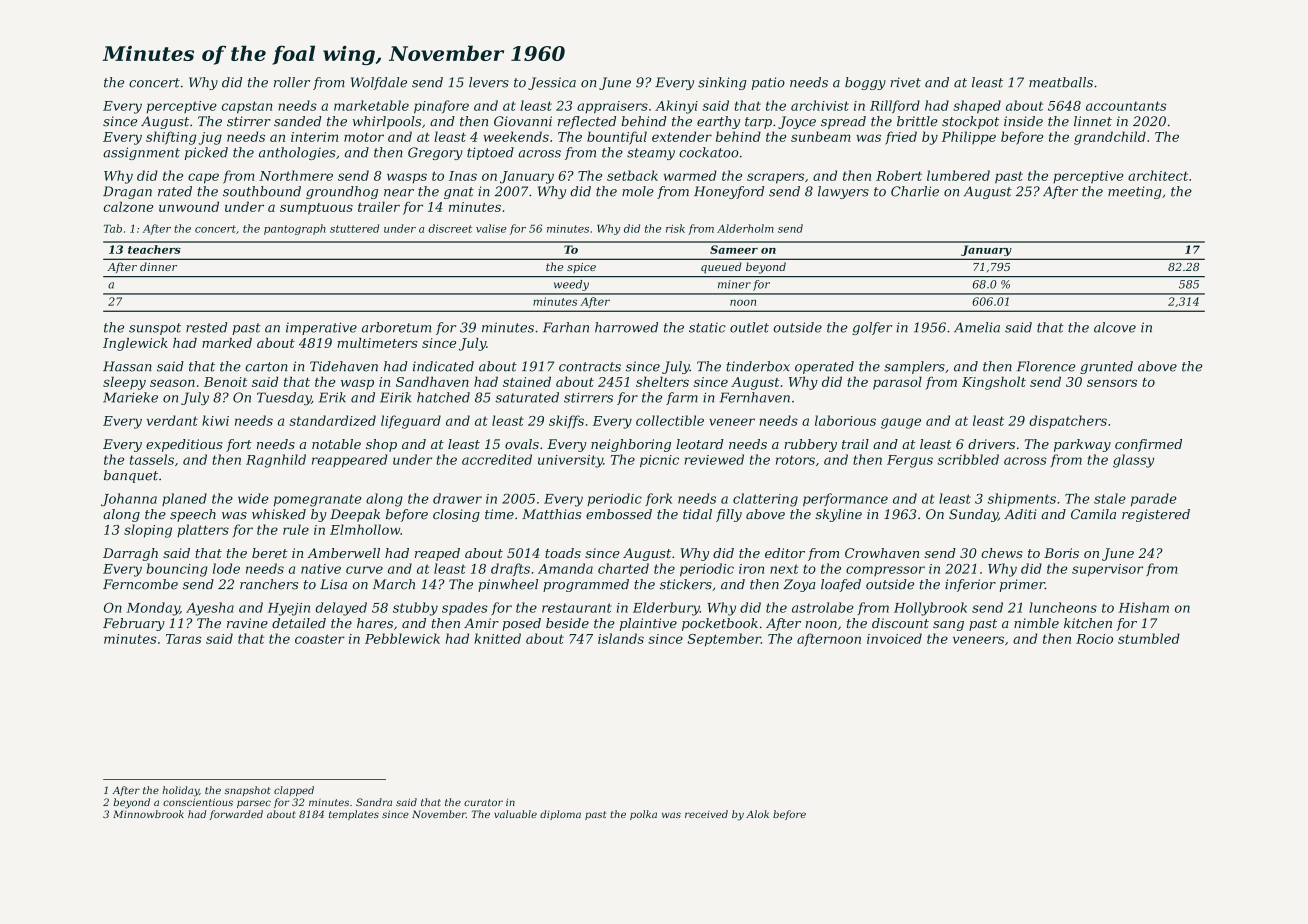 The height and width of the screenshot is (924, 1308). What do you see at coordinates (130, 397) in the screenshot?
I see `Marieke` at bounding box center [130, 397].
